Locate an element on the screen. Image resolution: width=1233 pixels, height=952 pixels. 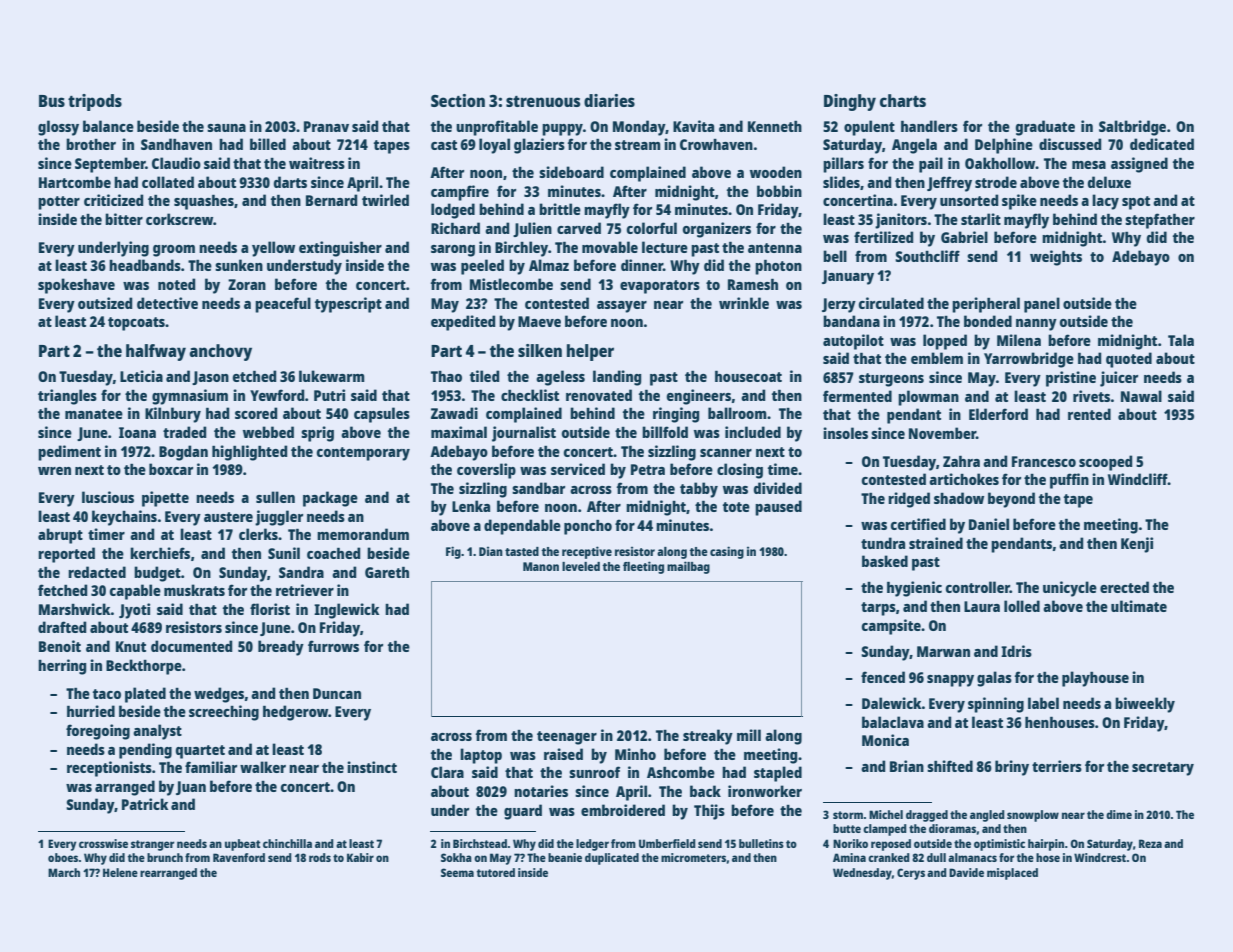
charts is located at coordinates (903, 100).
